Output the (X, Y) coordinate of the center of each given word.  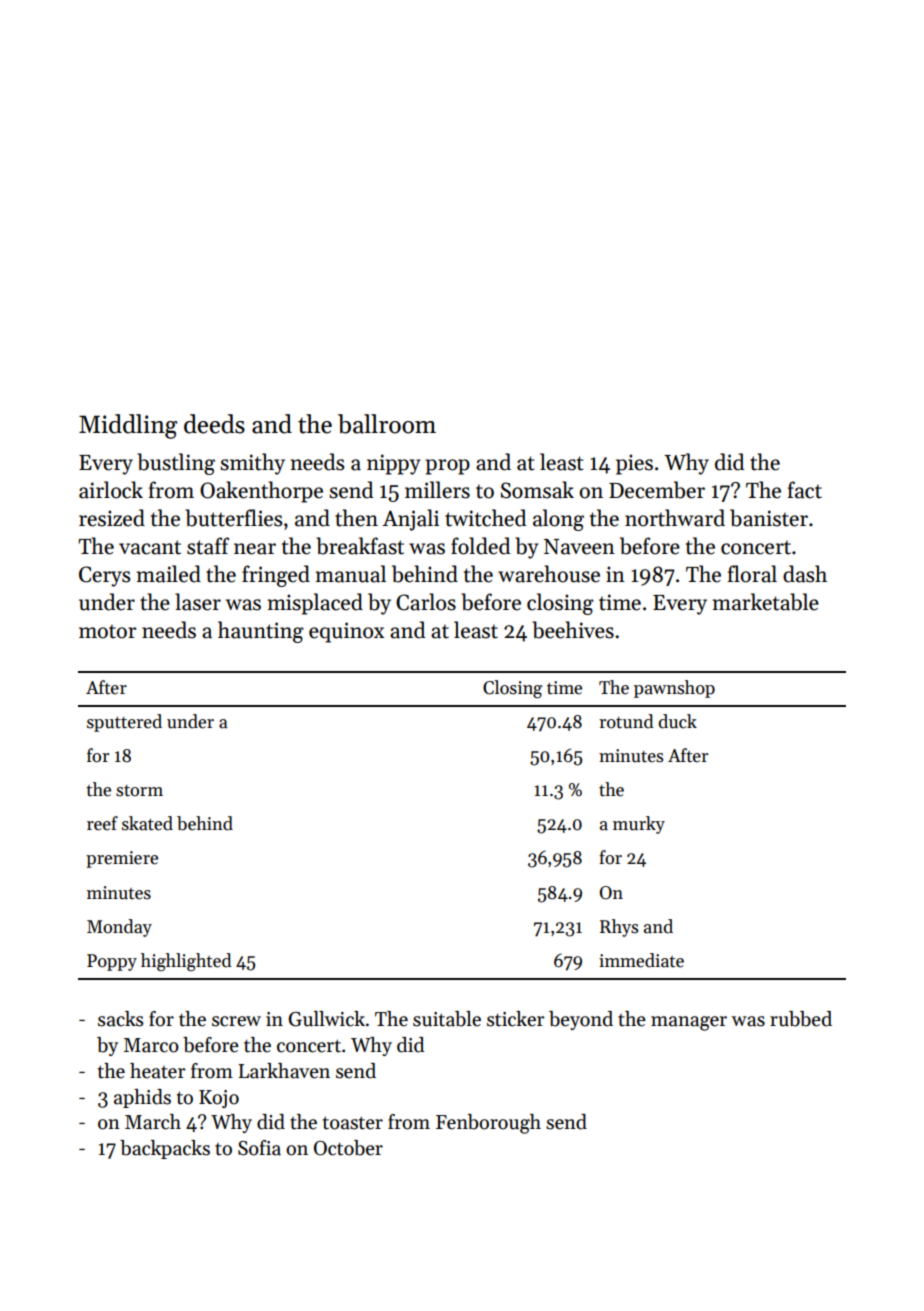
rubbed (801, 1019)
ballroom (387, 424)
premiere (122, 859)
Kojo (219, 1099)
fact (804, 490)
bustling (176, 464)
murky (639, 825)
